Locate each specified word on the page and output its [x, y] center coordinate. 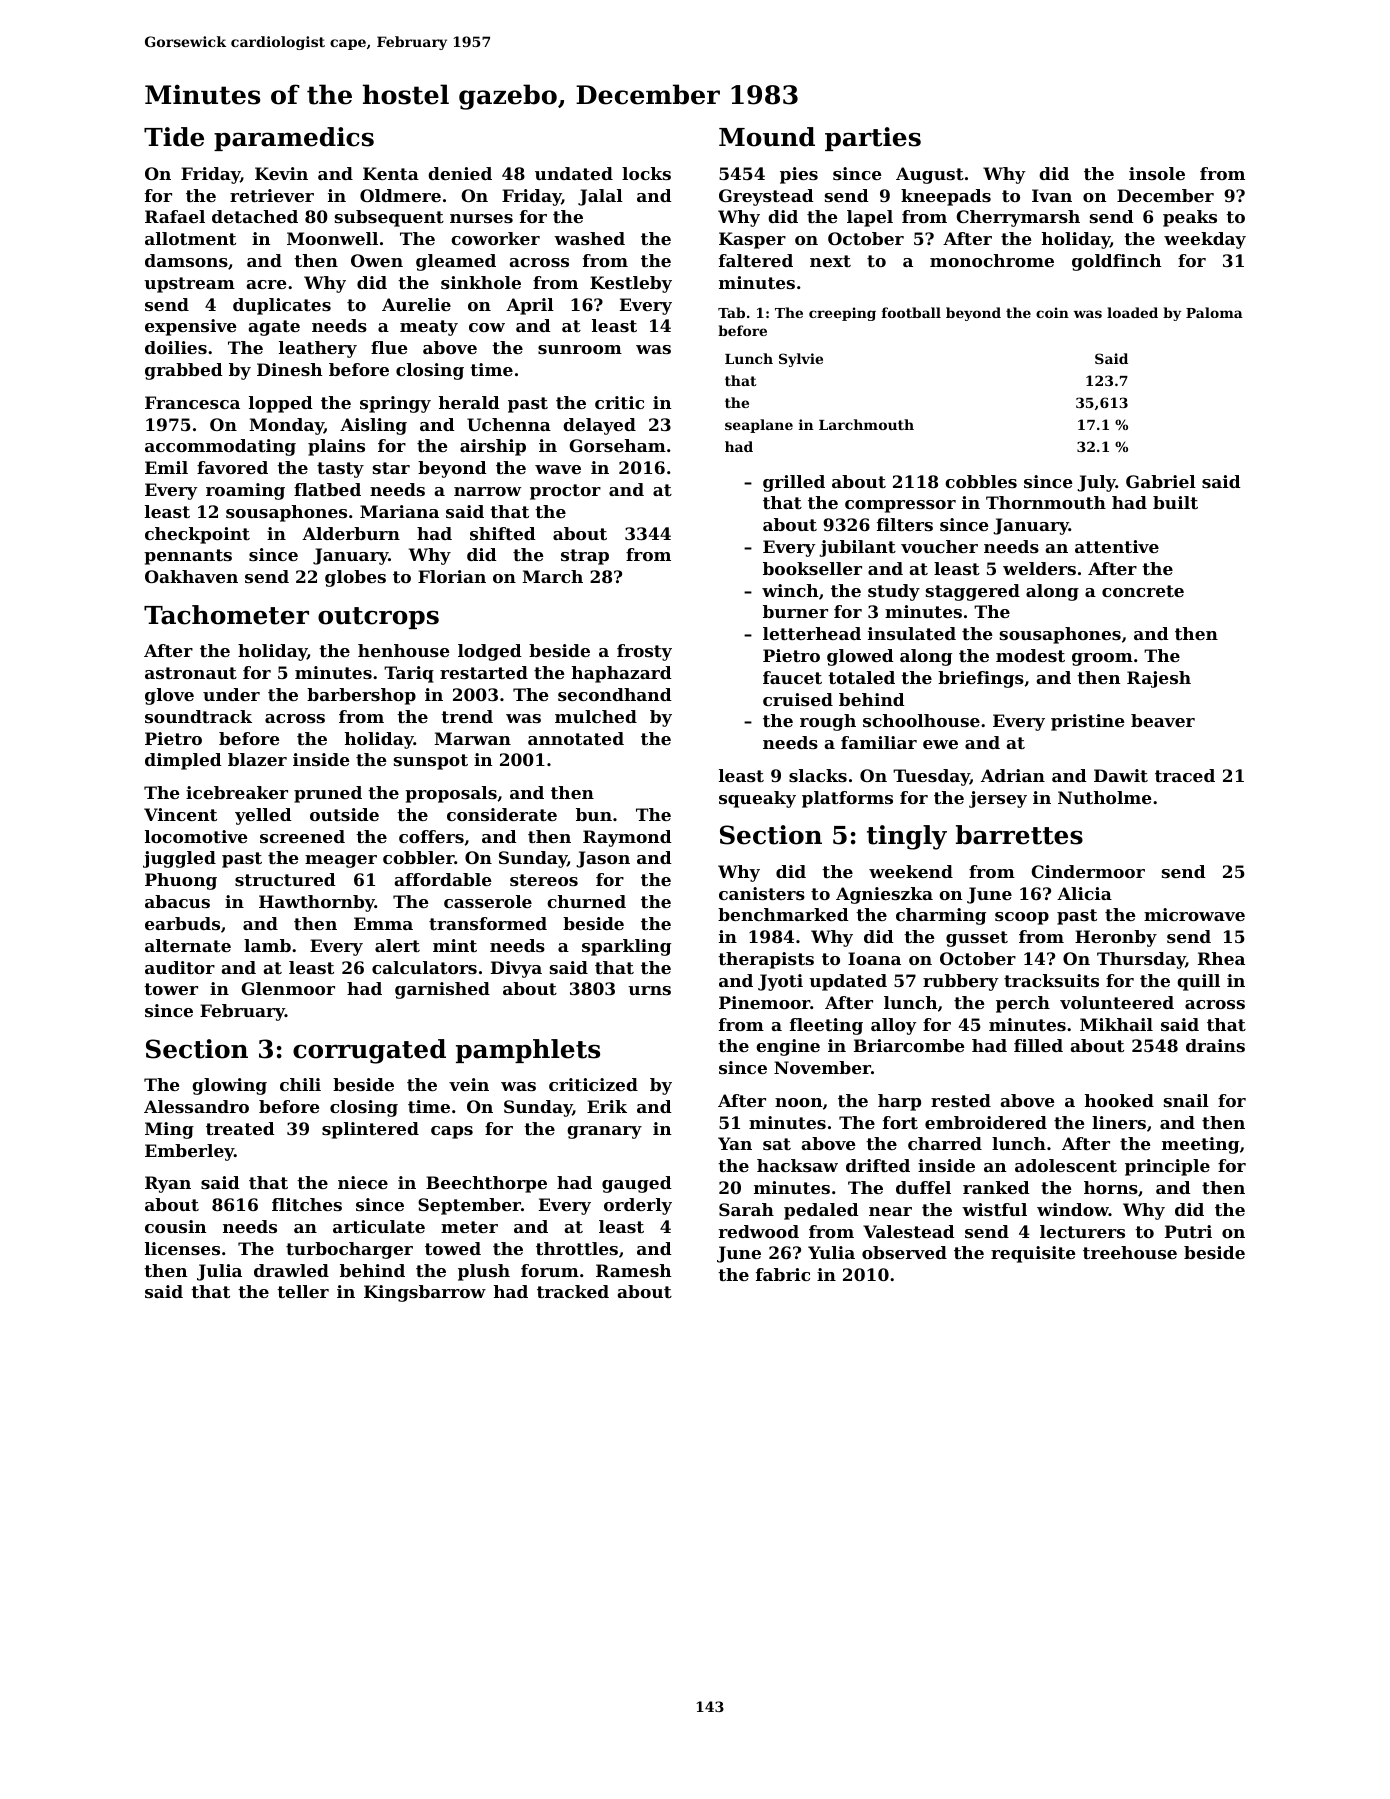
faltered [756, 260]
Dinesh [290, 369]
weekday [1205, 240]
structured [285, 879]
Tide [174, 137]
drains [1215, 1045]
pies [799, 175]
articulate [379, 1226]
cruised [798, 699]
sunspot [431, 762]
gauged [637, 1184]
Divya [516, 969]
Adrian [1013, 775]
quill [1198, 982]
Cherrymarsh [1018, 218]
